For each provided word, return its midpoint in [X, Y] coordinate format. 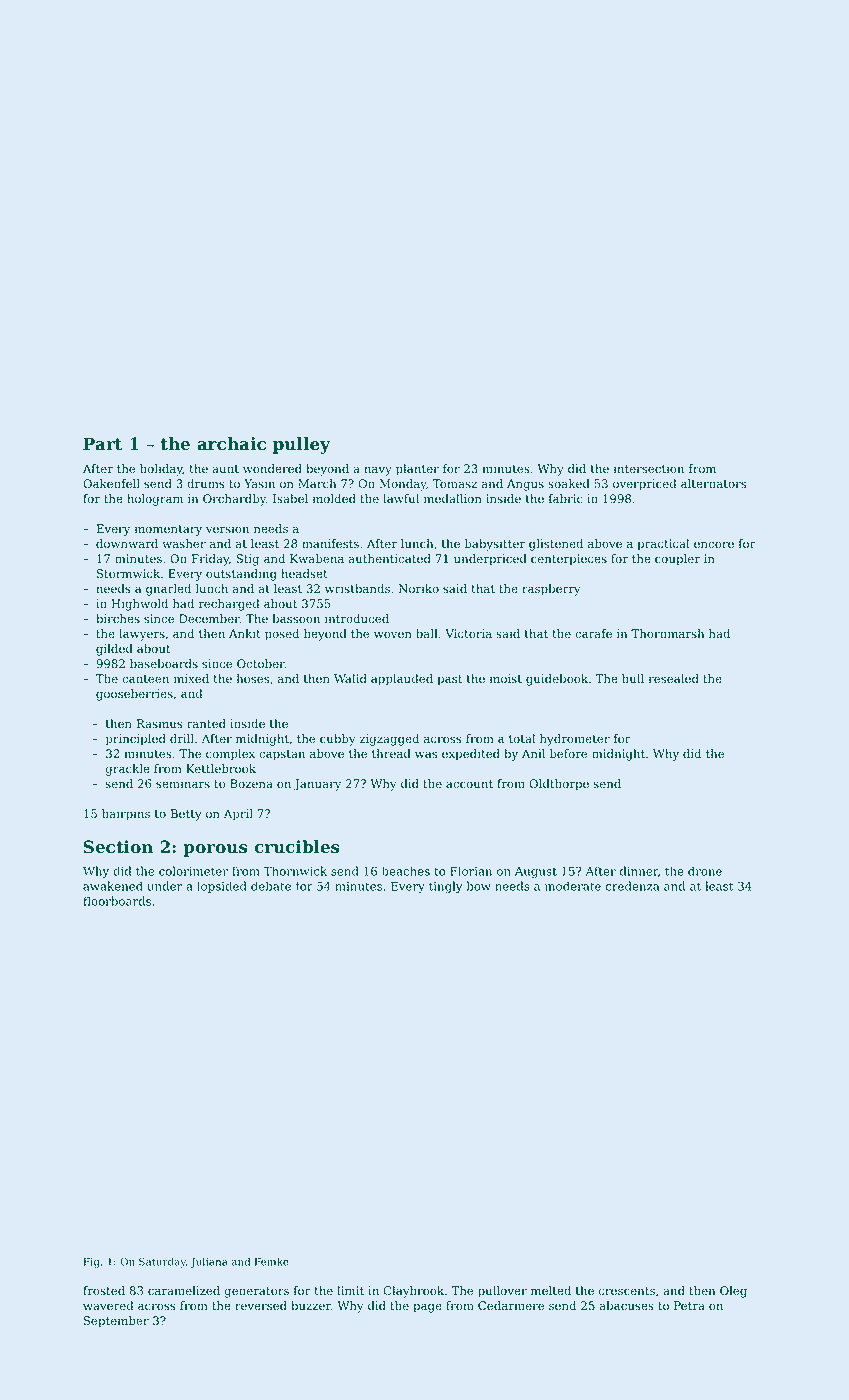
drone [705, 871]
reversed [261, 1306]
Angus [525, 485]
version [227, 529]
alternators [713, 484]
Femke [272, 1261]
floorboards [117, 901]
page [427, 1308]
